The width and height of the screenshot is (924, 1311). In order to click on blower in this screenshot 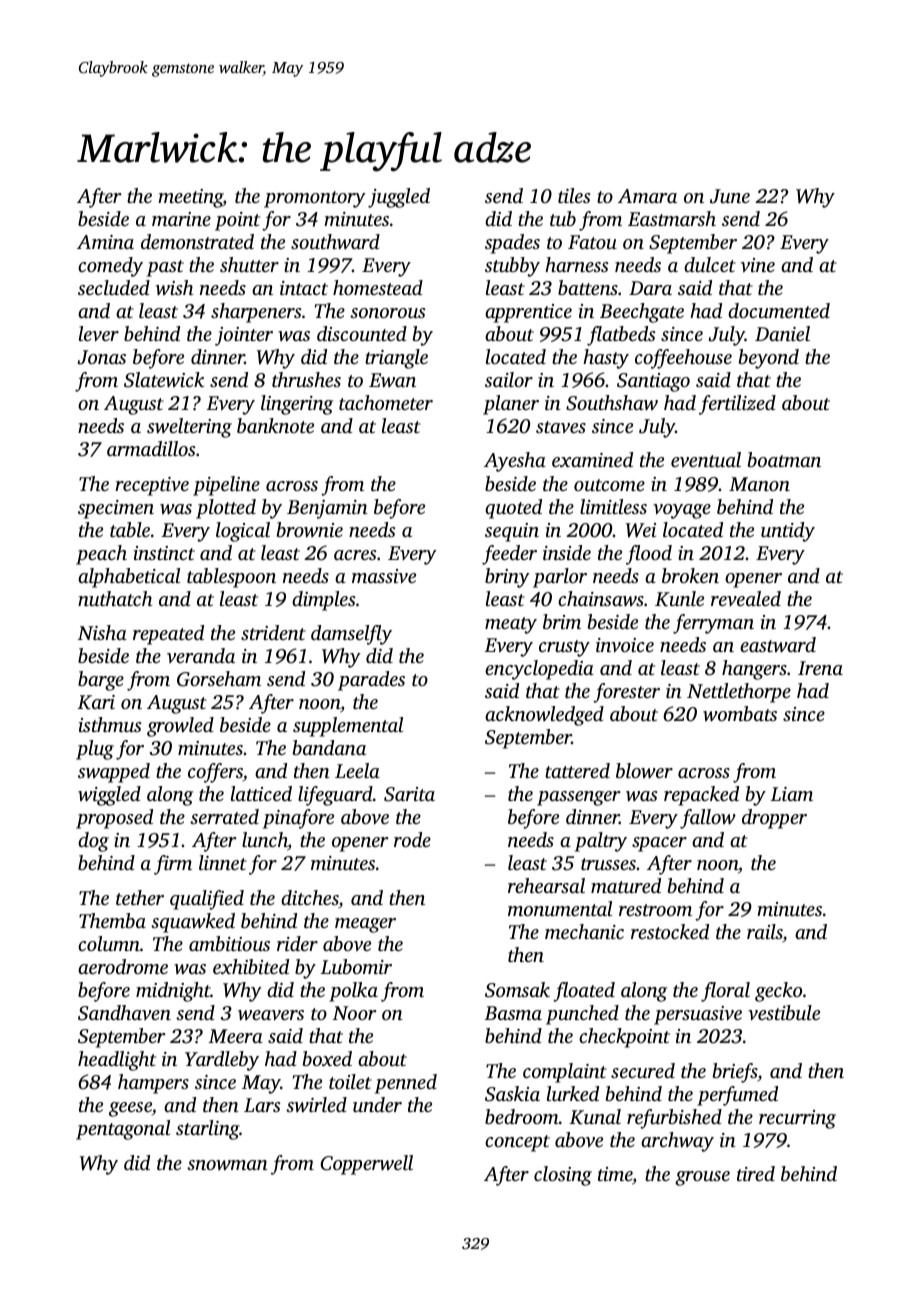, I will do `click(644, 770)`.
